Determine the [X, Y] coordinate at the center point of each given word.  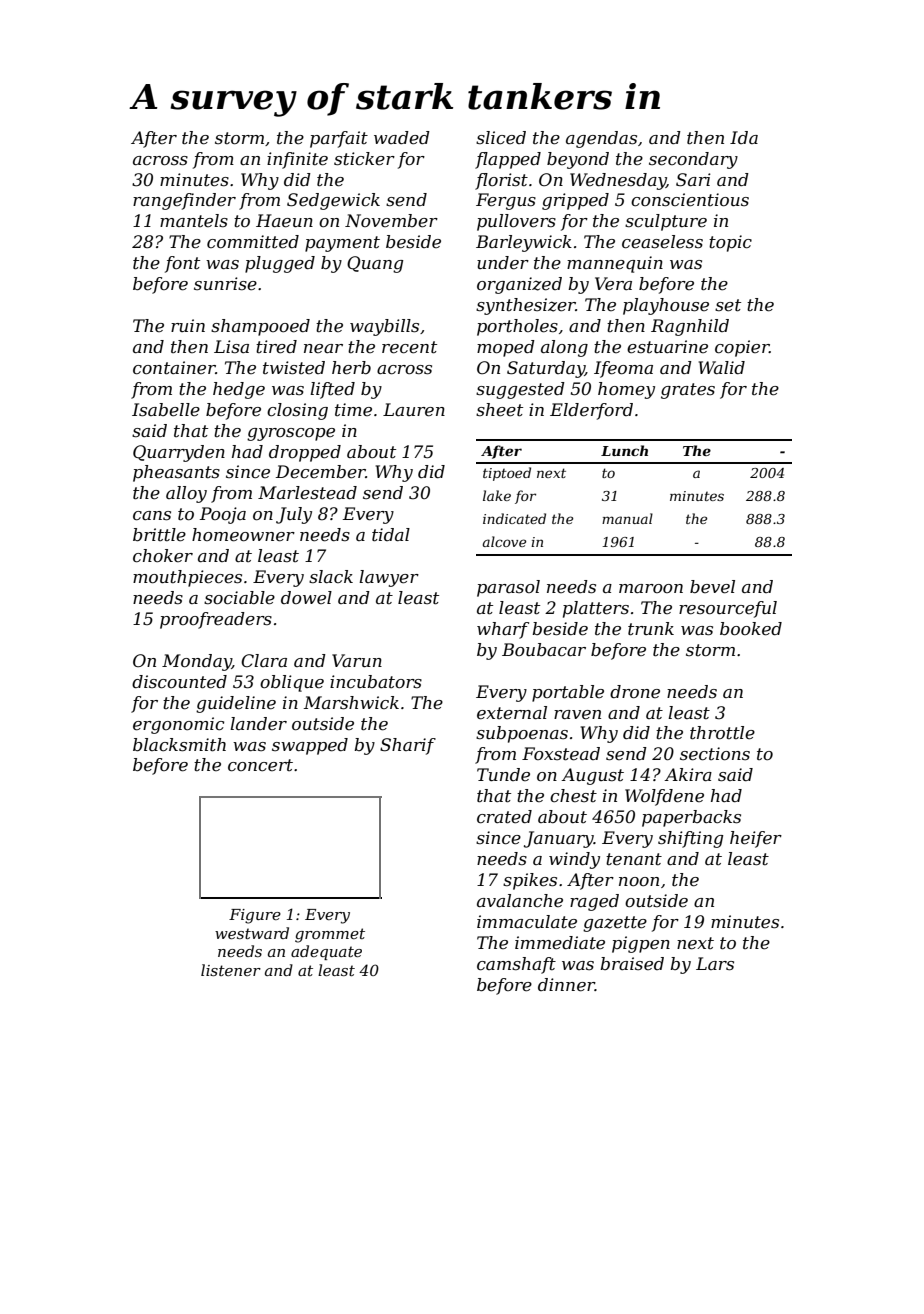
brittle [159, 535]
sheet [499, 410]
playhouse [666, 306]
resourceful [728, 609]
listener [231, 970]
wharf [503, 630]
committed [253, 242]
